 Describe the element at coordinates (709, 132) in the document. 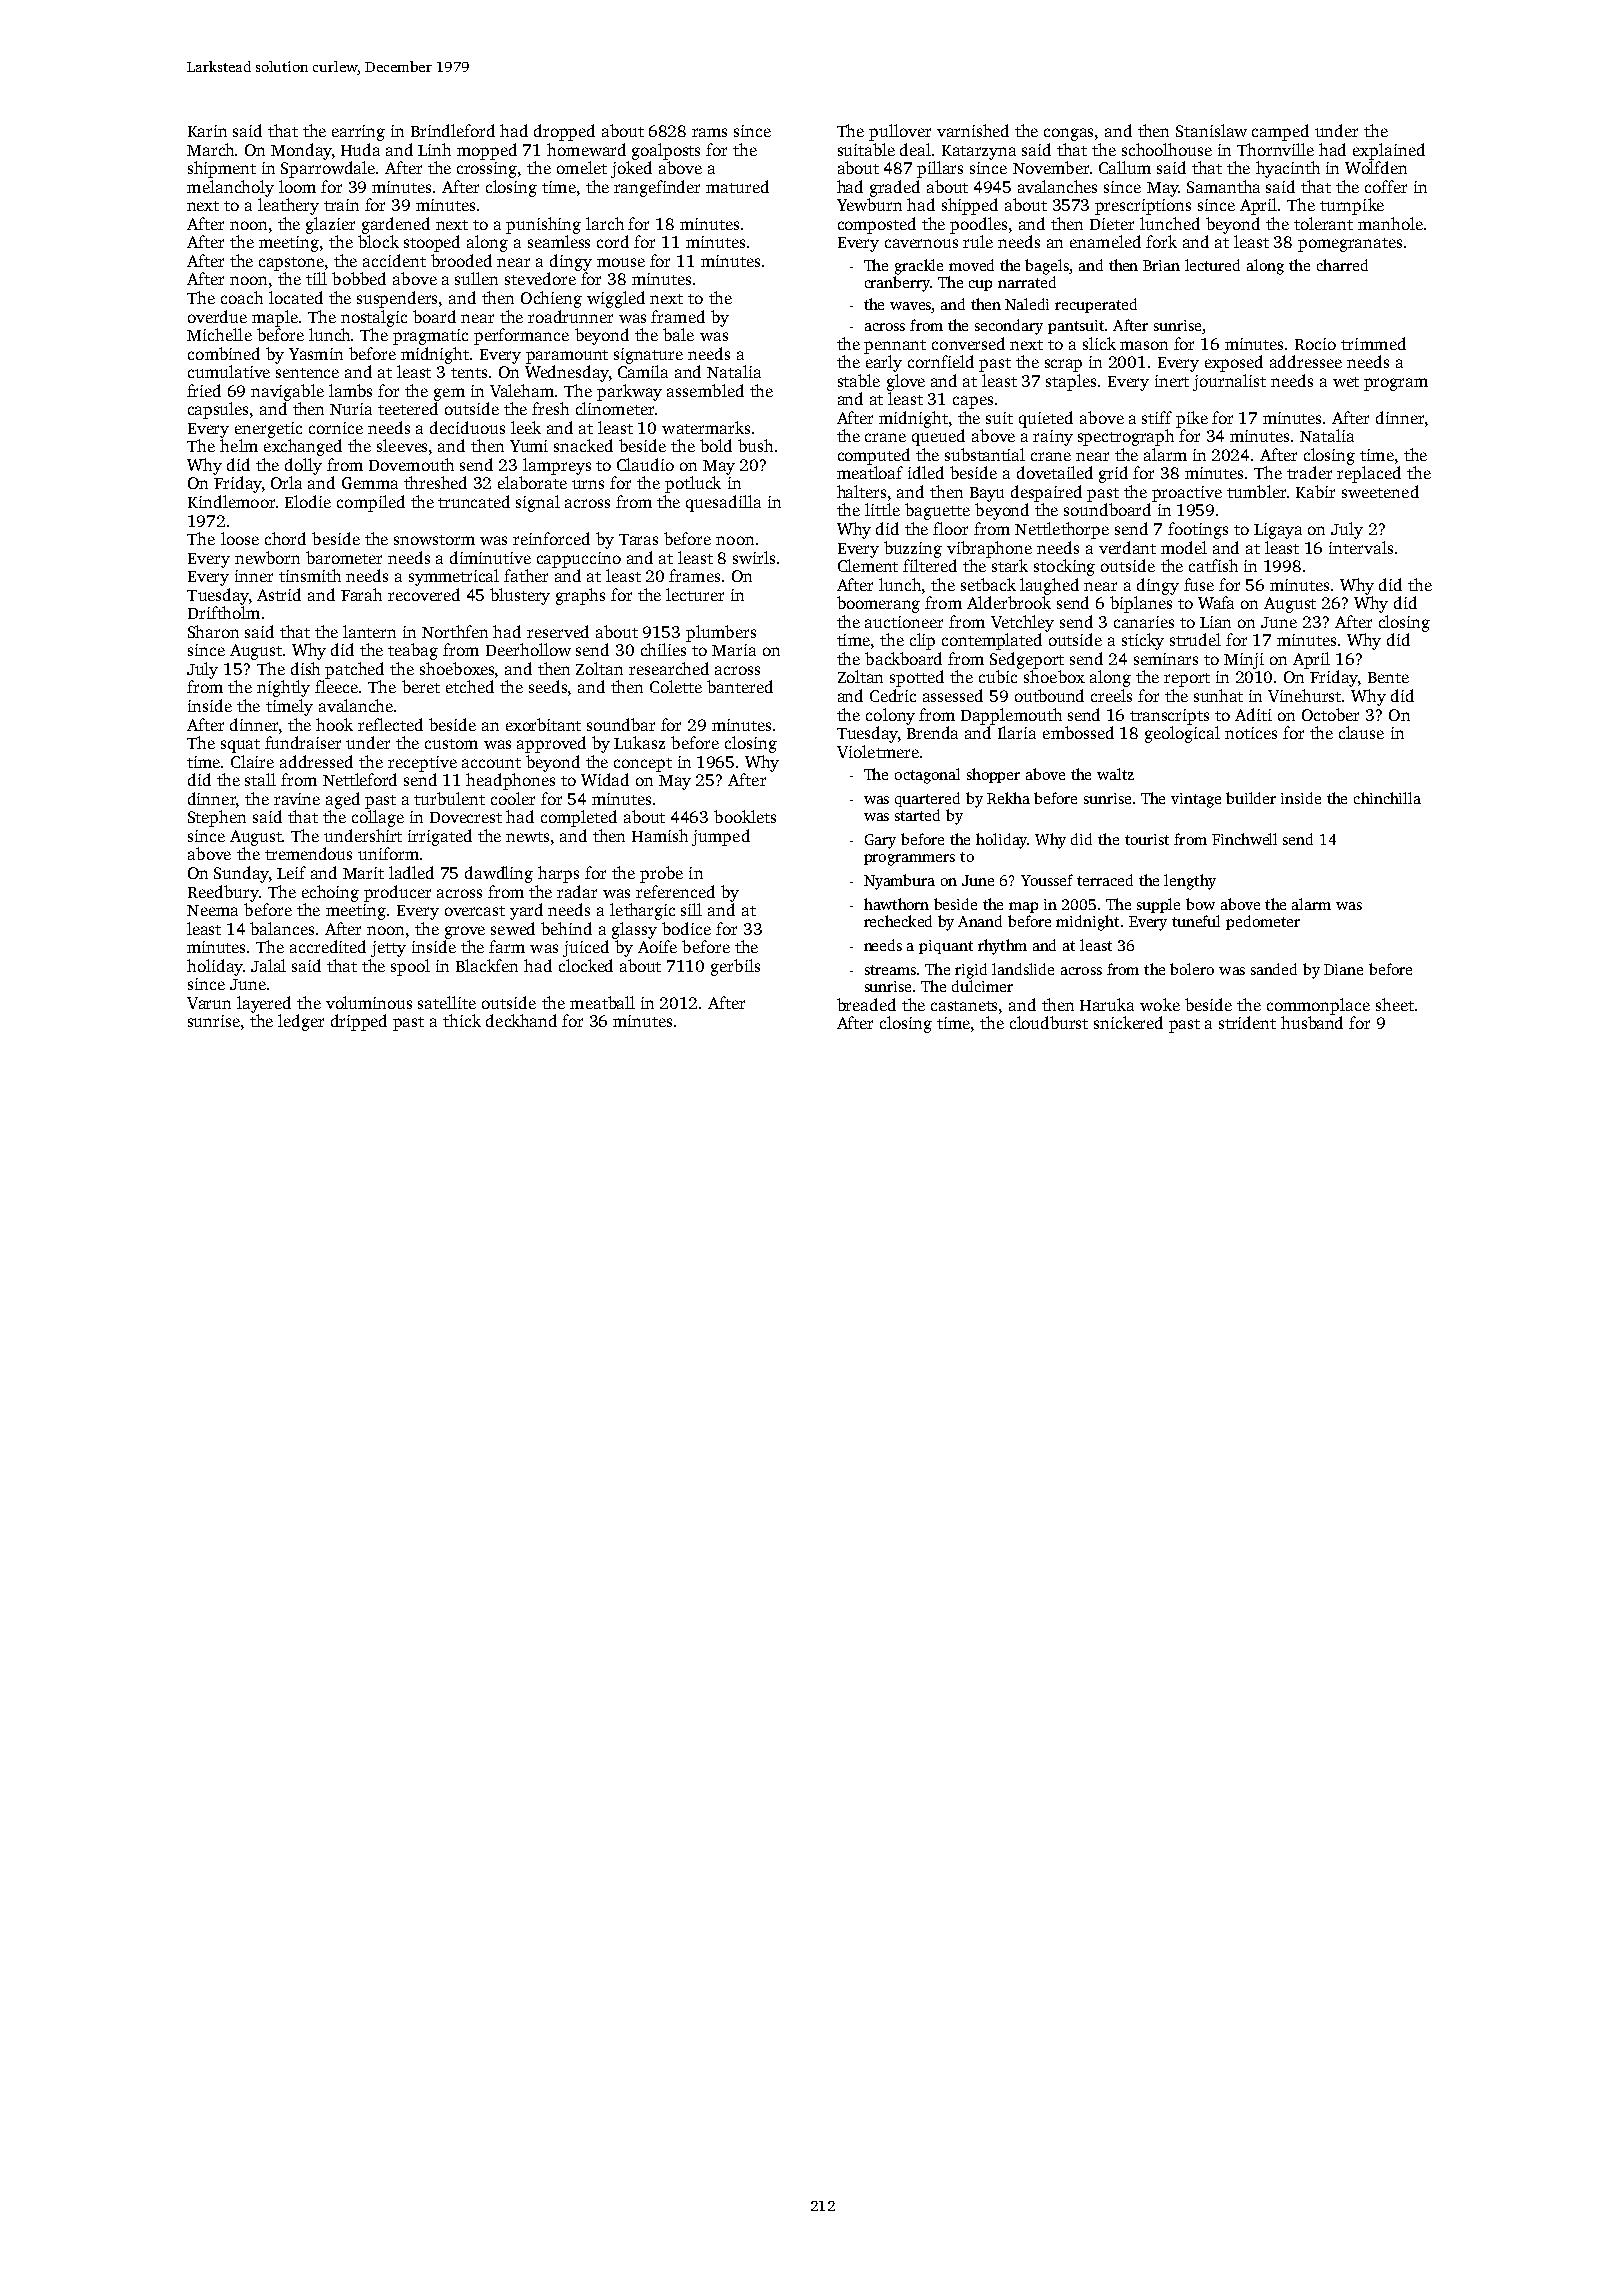

I see `rams` at that location.
